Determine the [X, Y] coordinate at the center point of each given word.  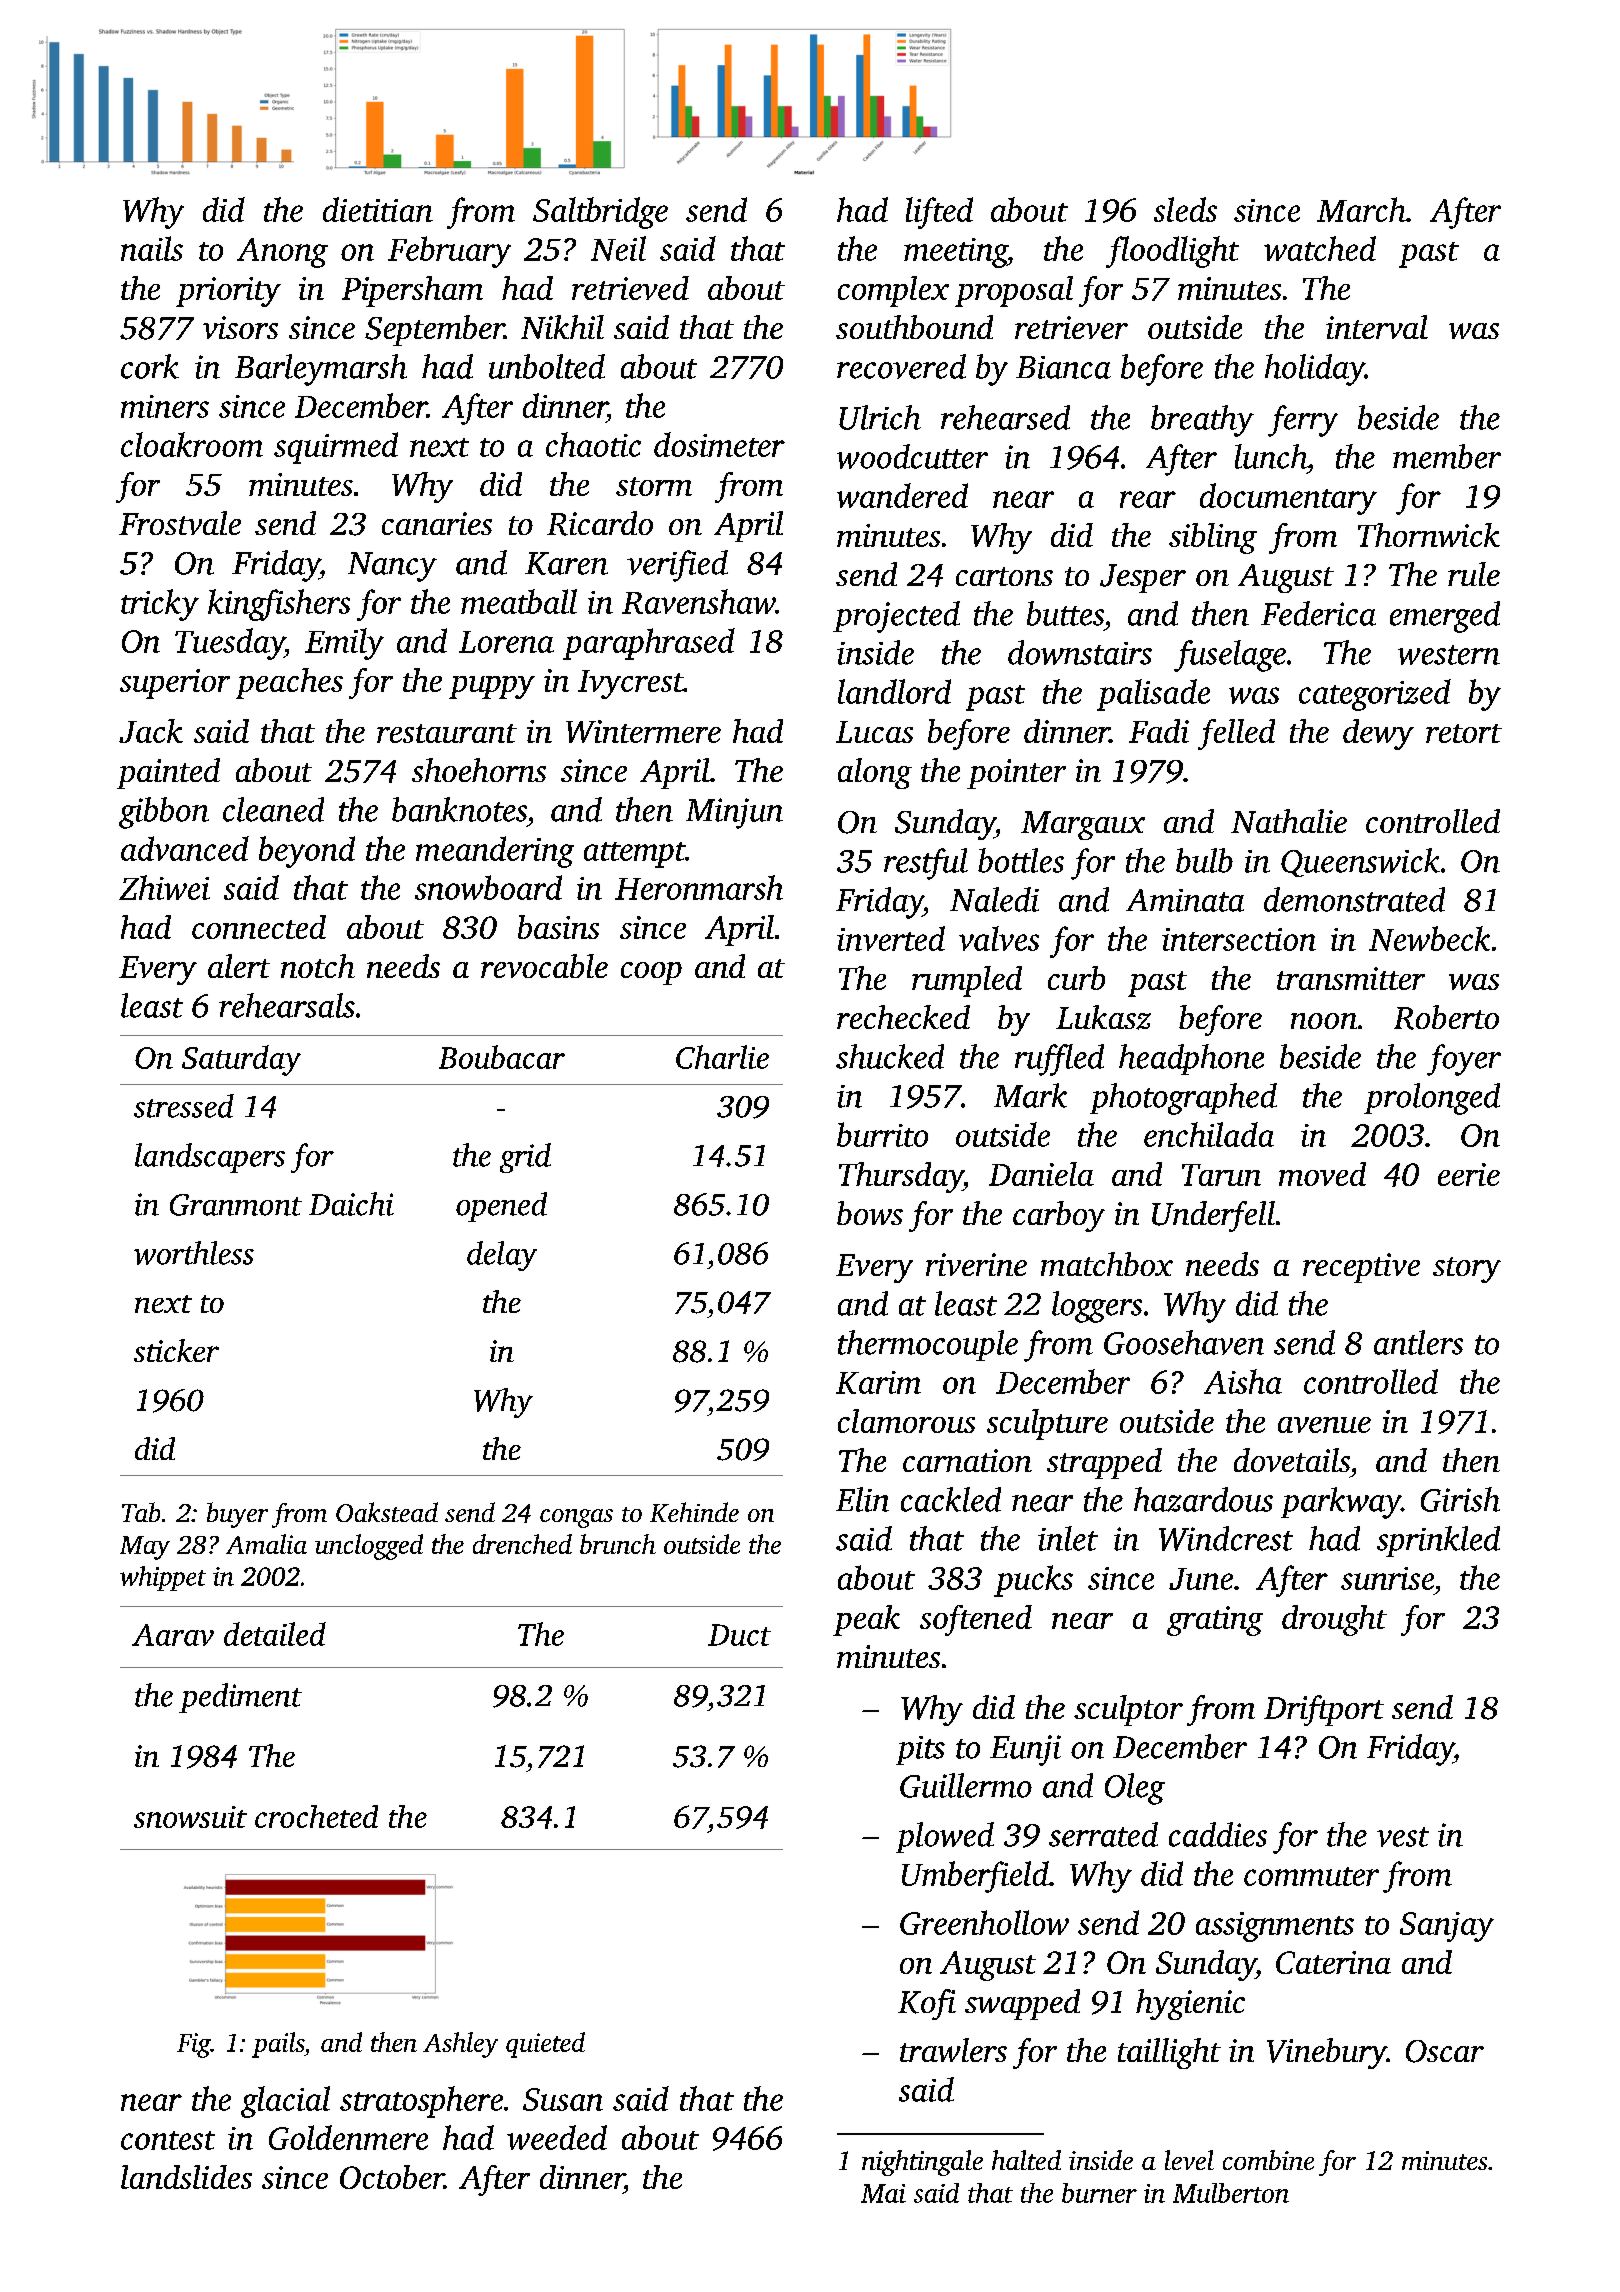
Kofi [927, 2004]
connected [259, 927]
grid [525, 1158]
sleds [1185, 209]
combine [1268, 2160]
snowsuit [190, 1817]
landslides [186, 2177]
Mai [883, 2193]
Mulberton [1231, 2193]
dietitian [378, 209]
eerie [1469, 1174]
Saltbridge [600, 213]
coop [651, 973]
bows [870, 1213]
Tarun [1221, 1175]
